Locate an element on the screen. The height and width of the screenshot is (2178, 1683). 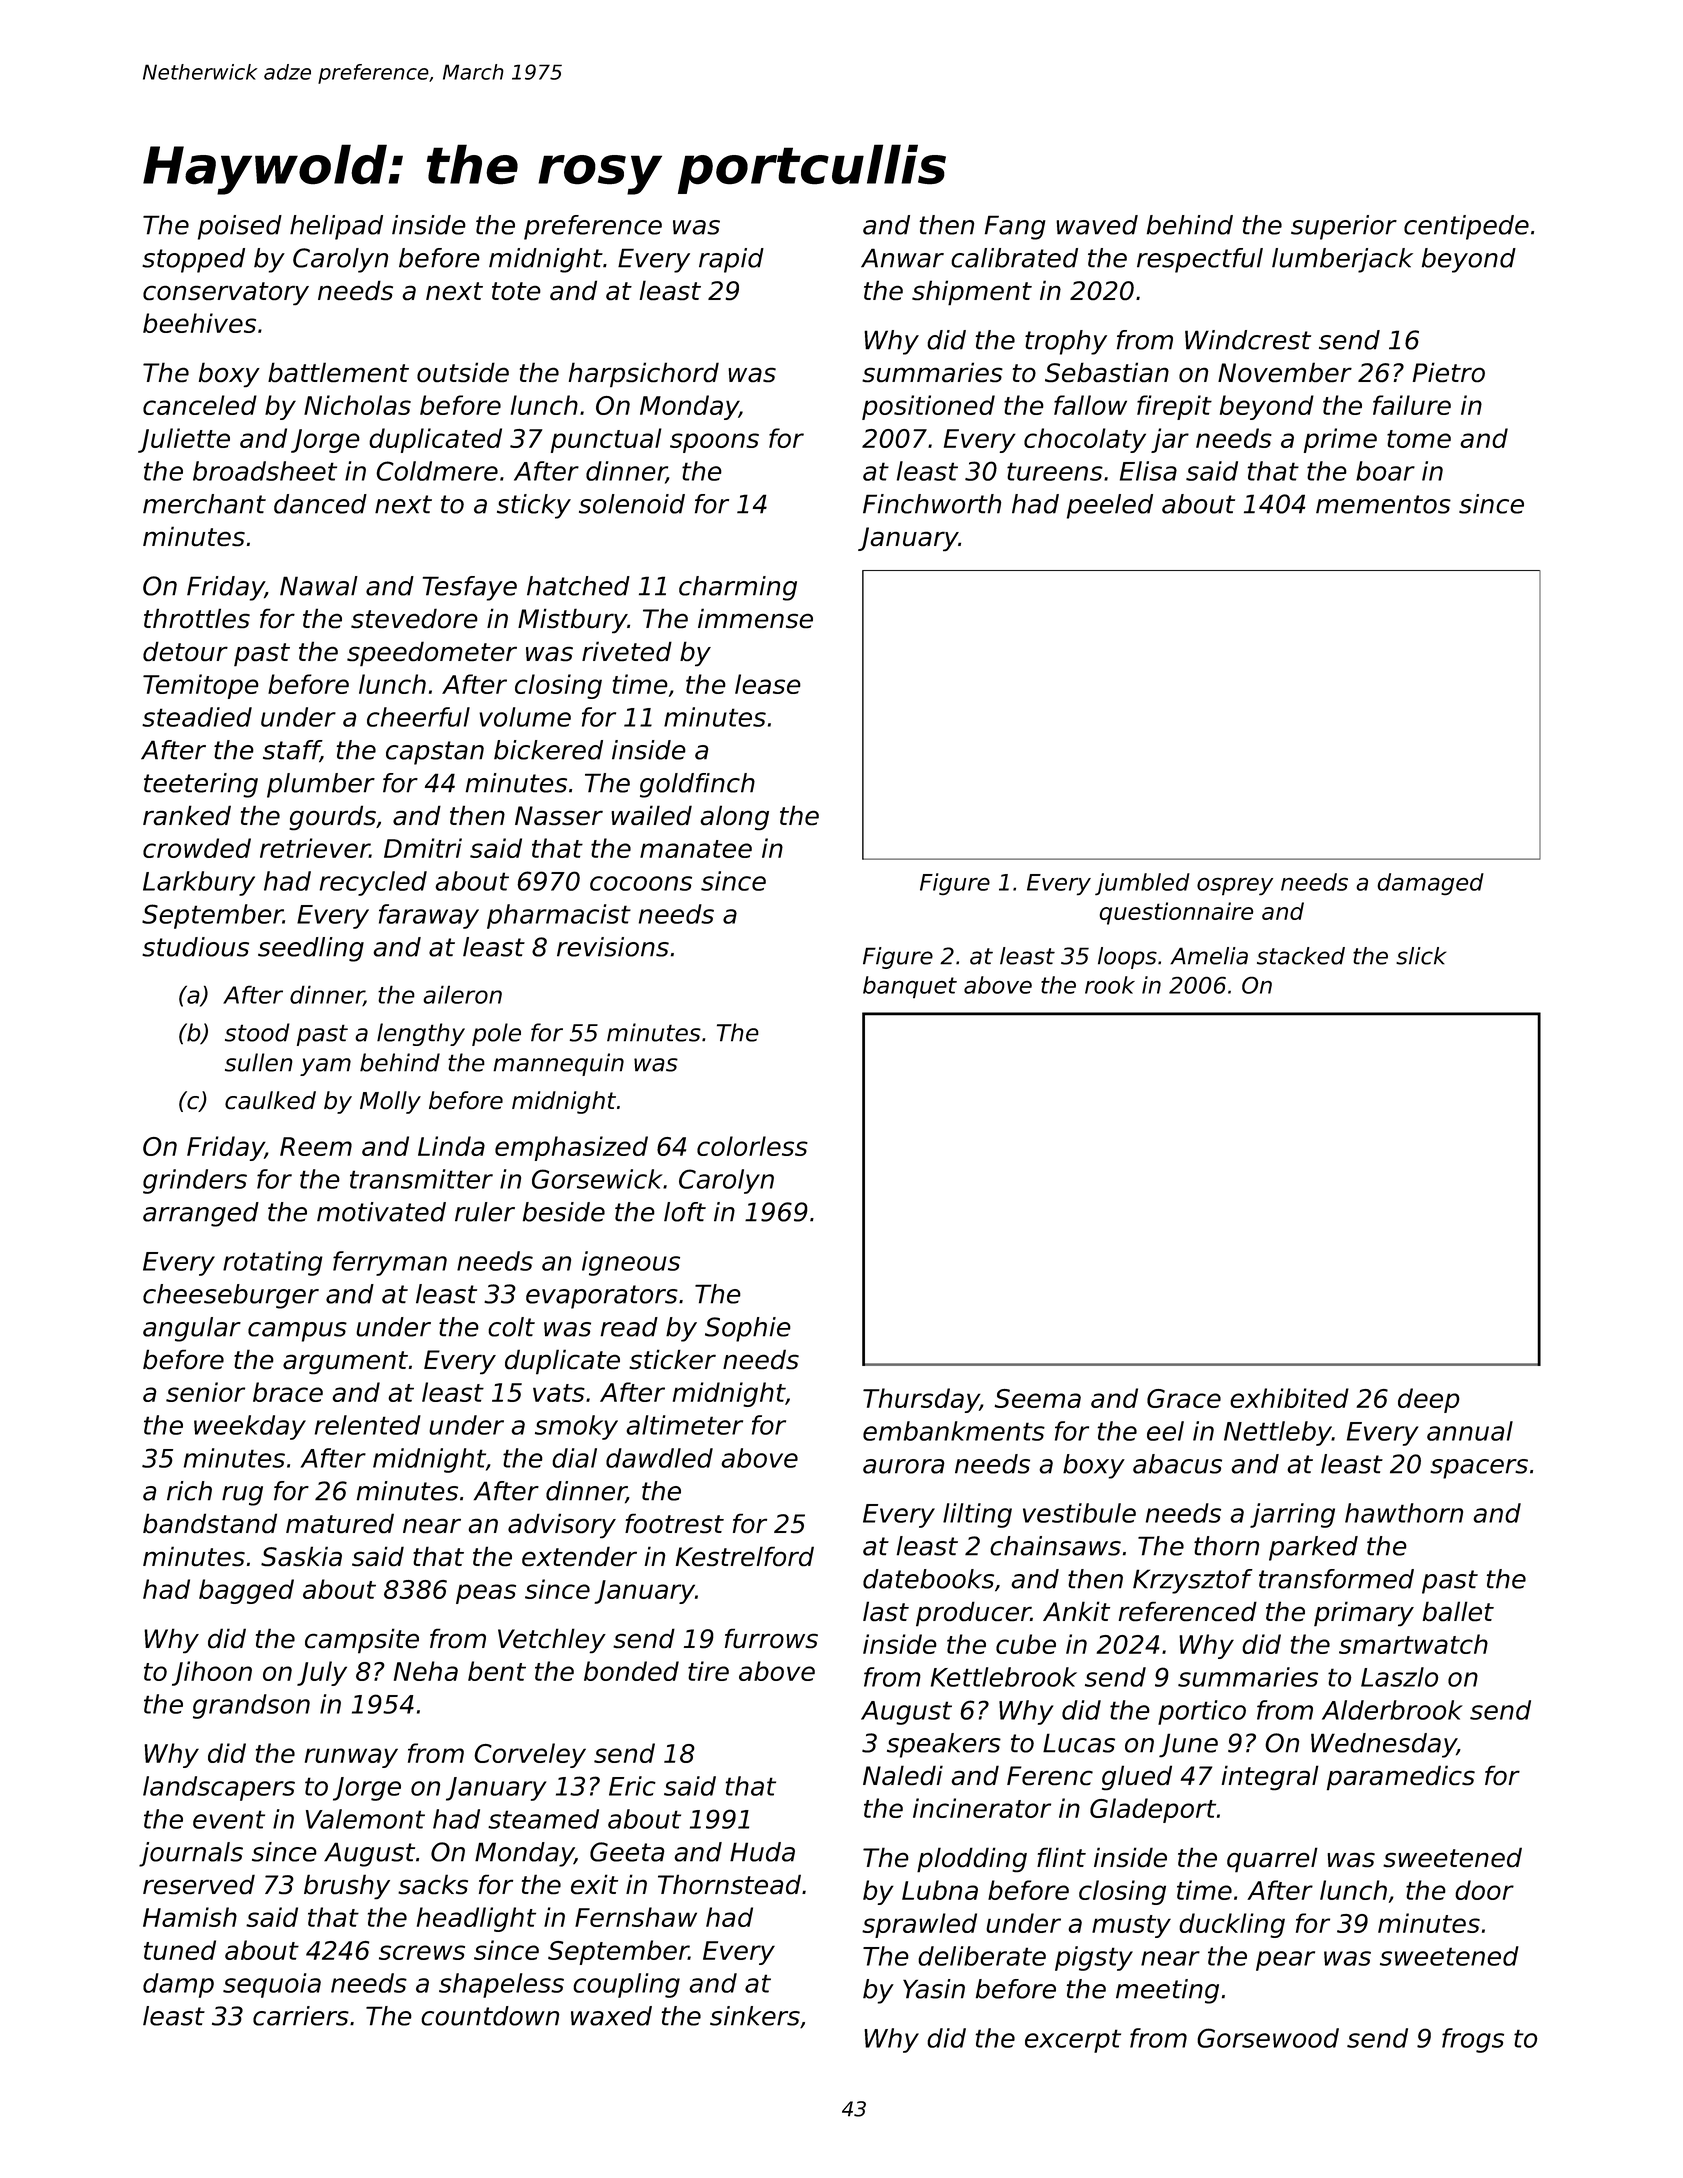
spoons is located at coordinates (714, 443).
